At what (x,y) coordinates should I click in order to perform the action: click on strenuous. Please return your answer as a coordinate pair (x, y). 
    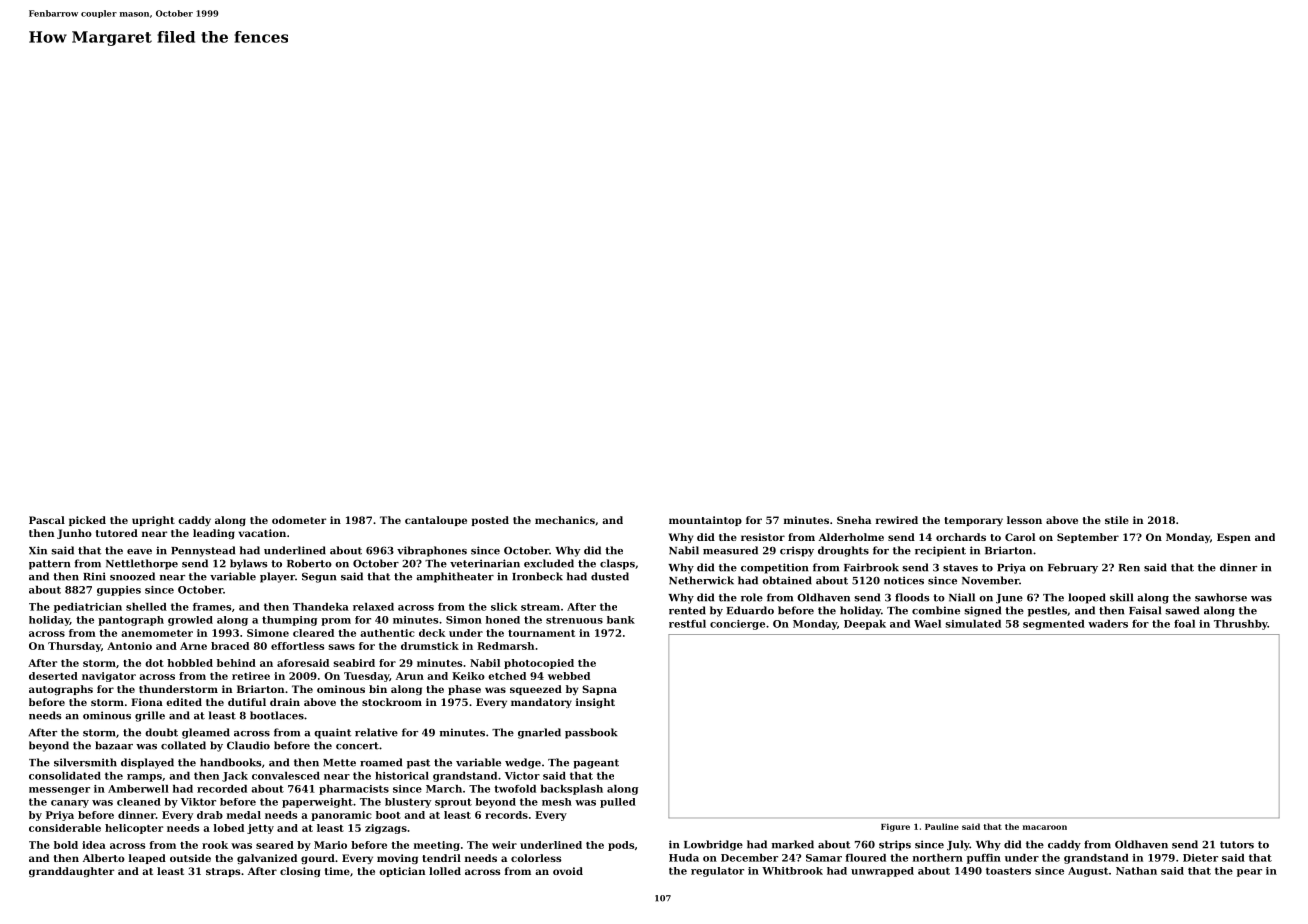
    Looking at the image, I should click on (574, 620).
